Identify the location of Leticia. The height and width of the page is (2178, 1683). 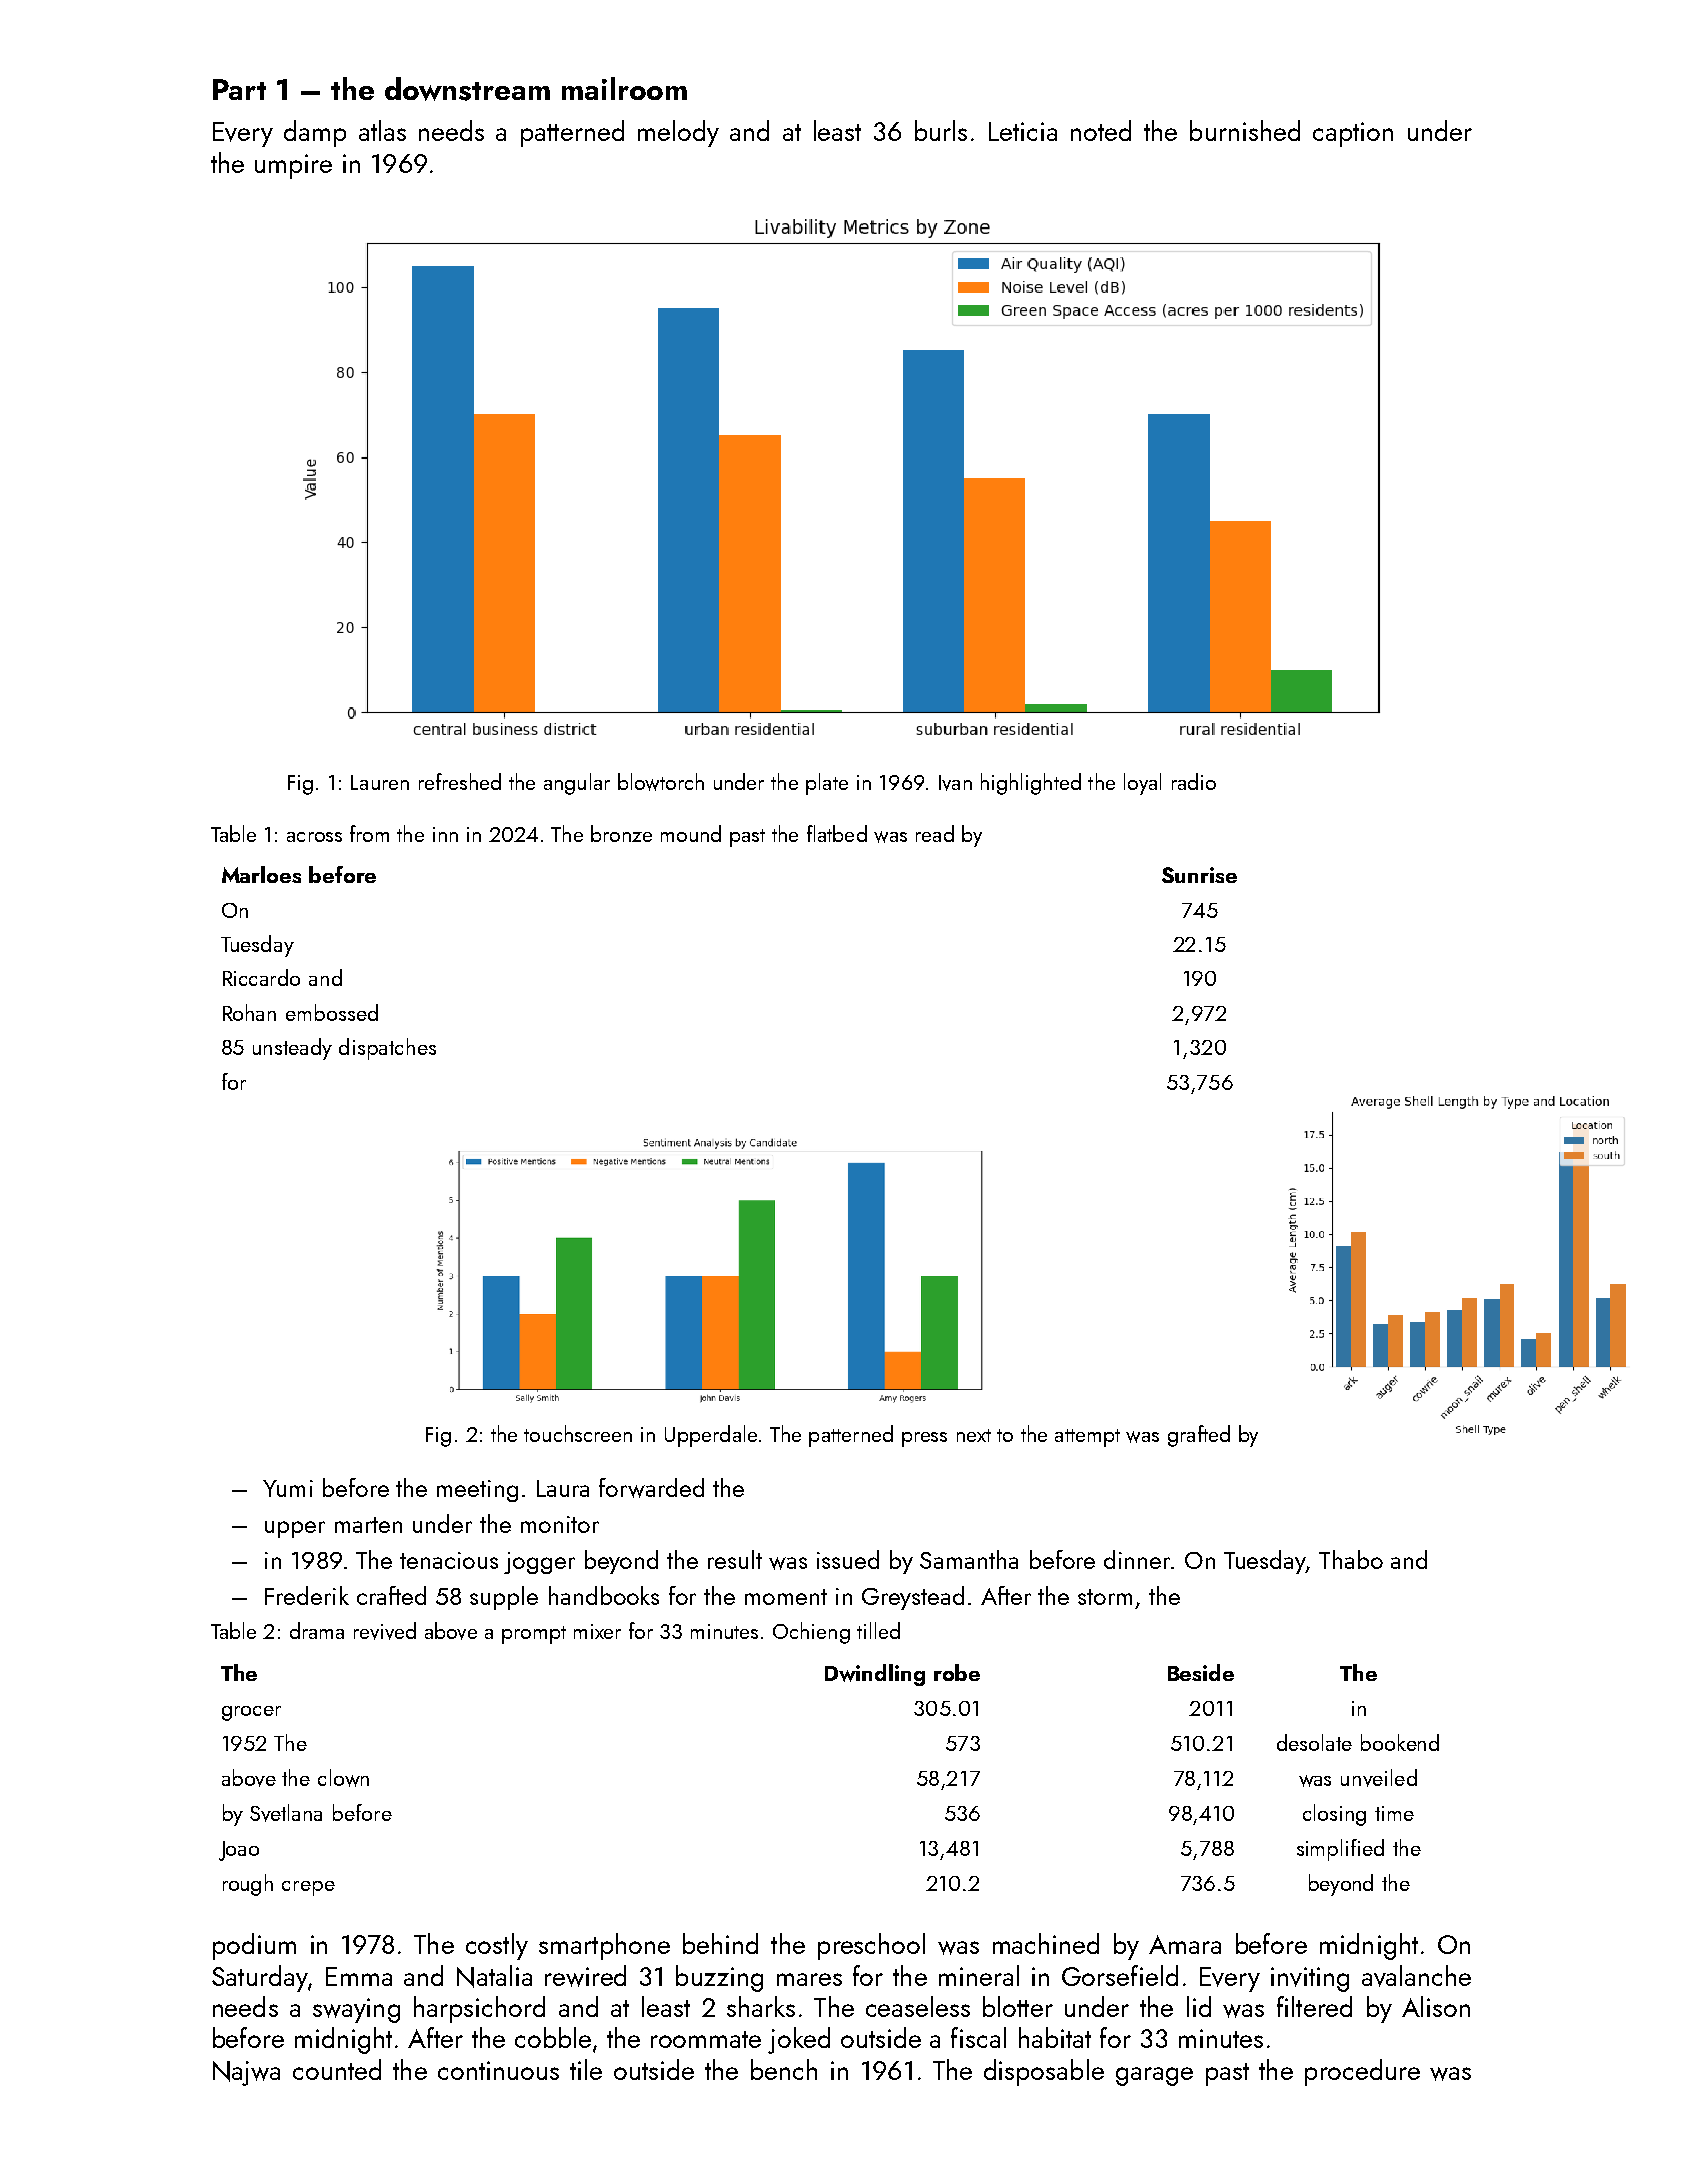
(1023, 131).
